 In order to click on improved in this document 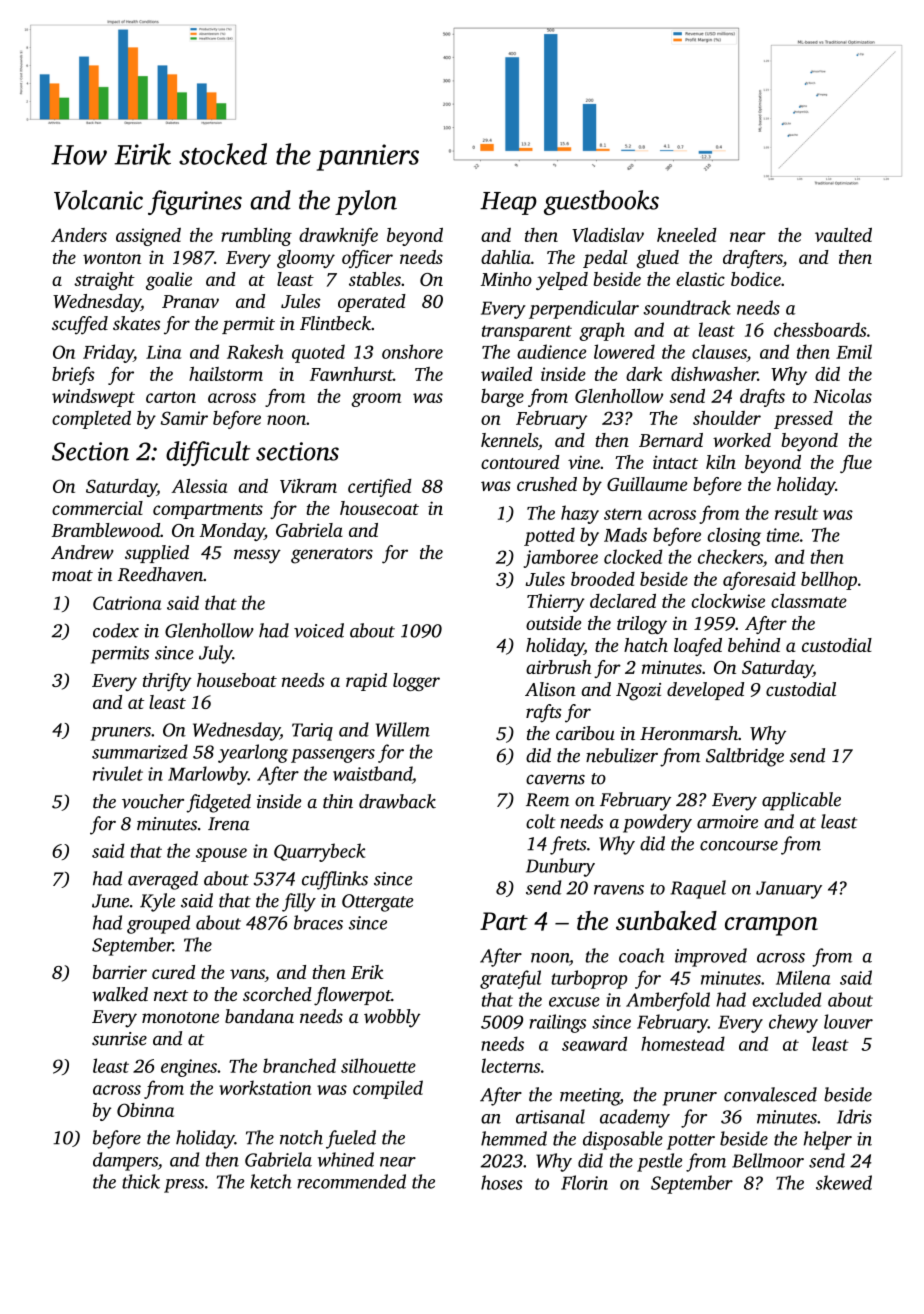, I will do `click(711, 957)`.
